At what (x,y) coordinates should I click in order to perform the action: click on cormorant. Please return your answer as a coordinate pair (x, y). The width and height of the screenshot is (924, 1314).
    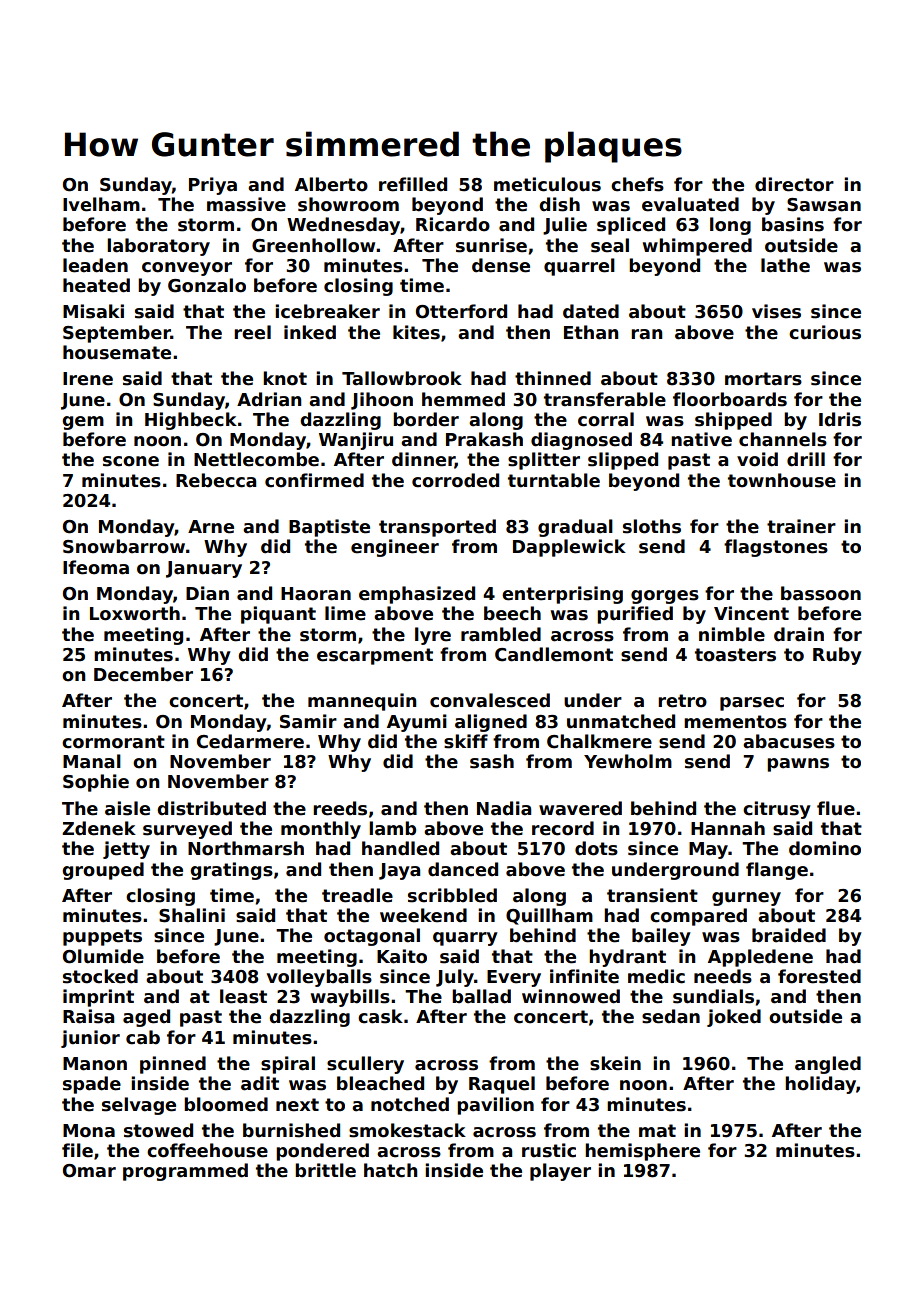
    Looking at the image, I should click on (113, 742).
